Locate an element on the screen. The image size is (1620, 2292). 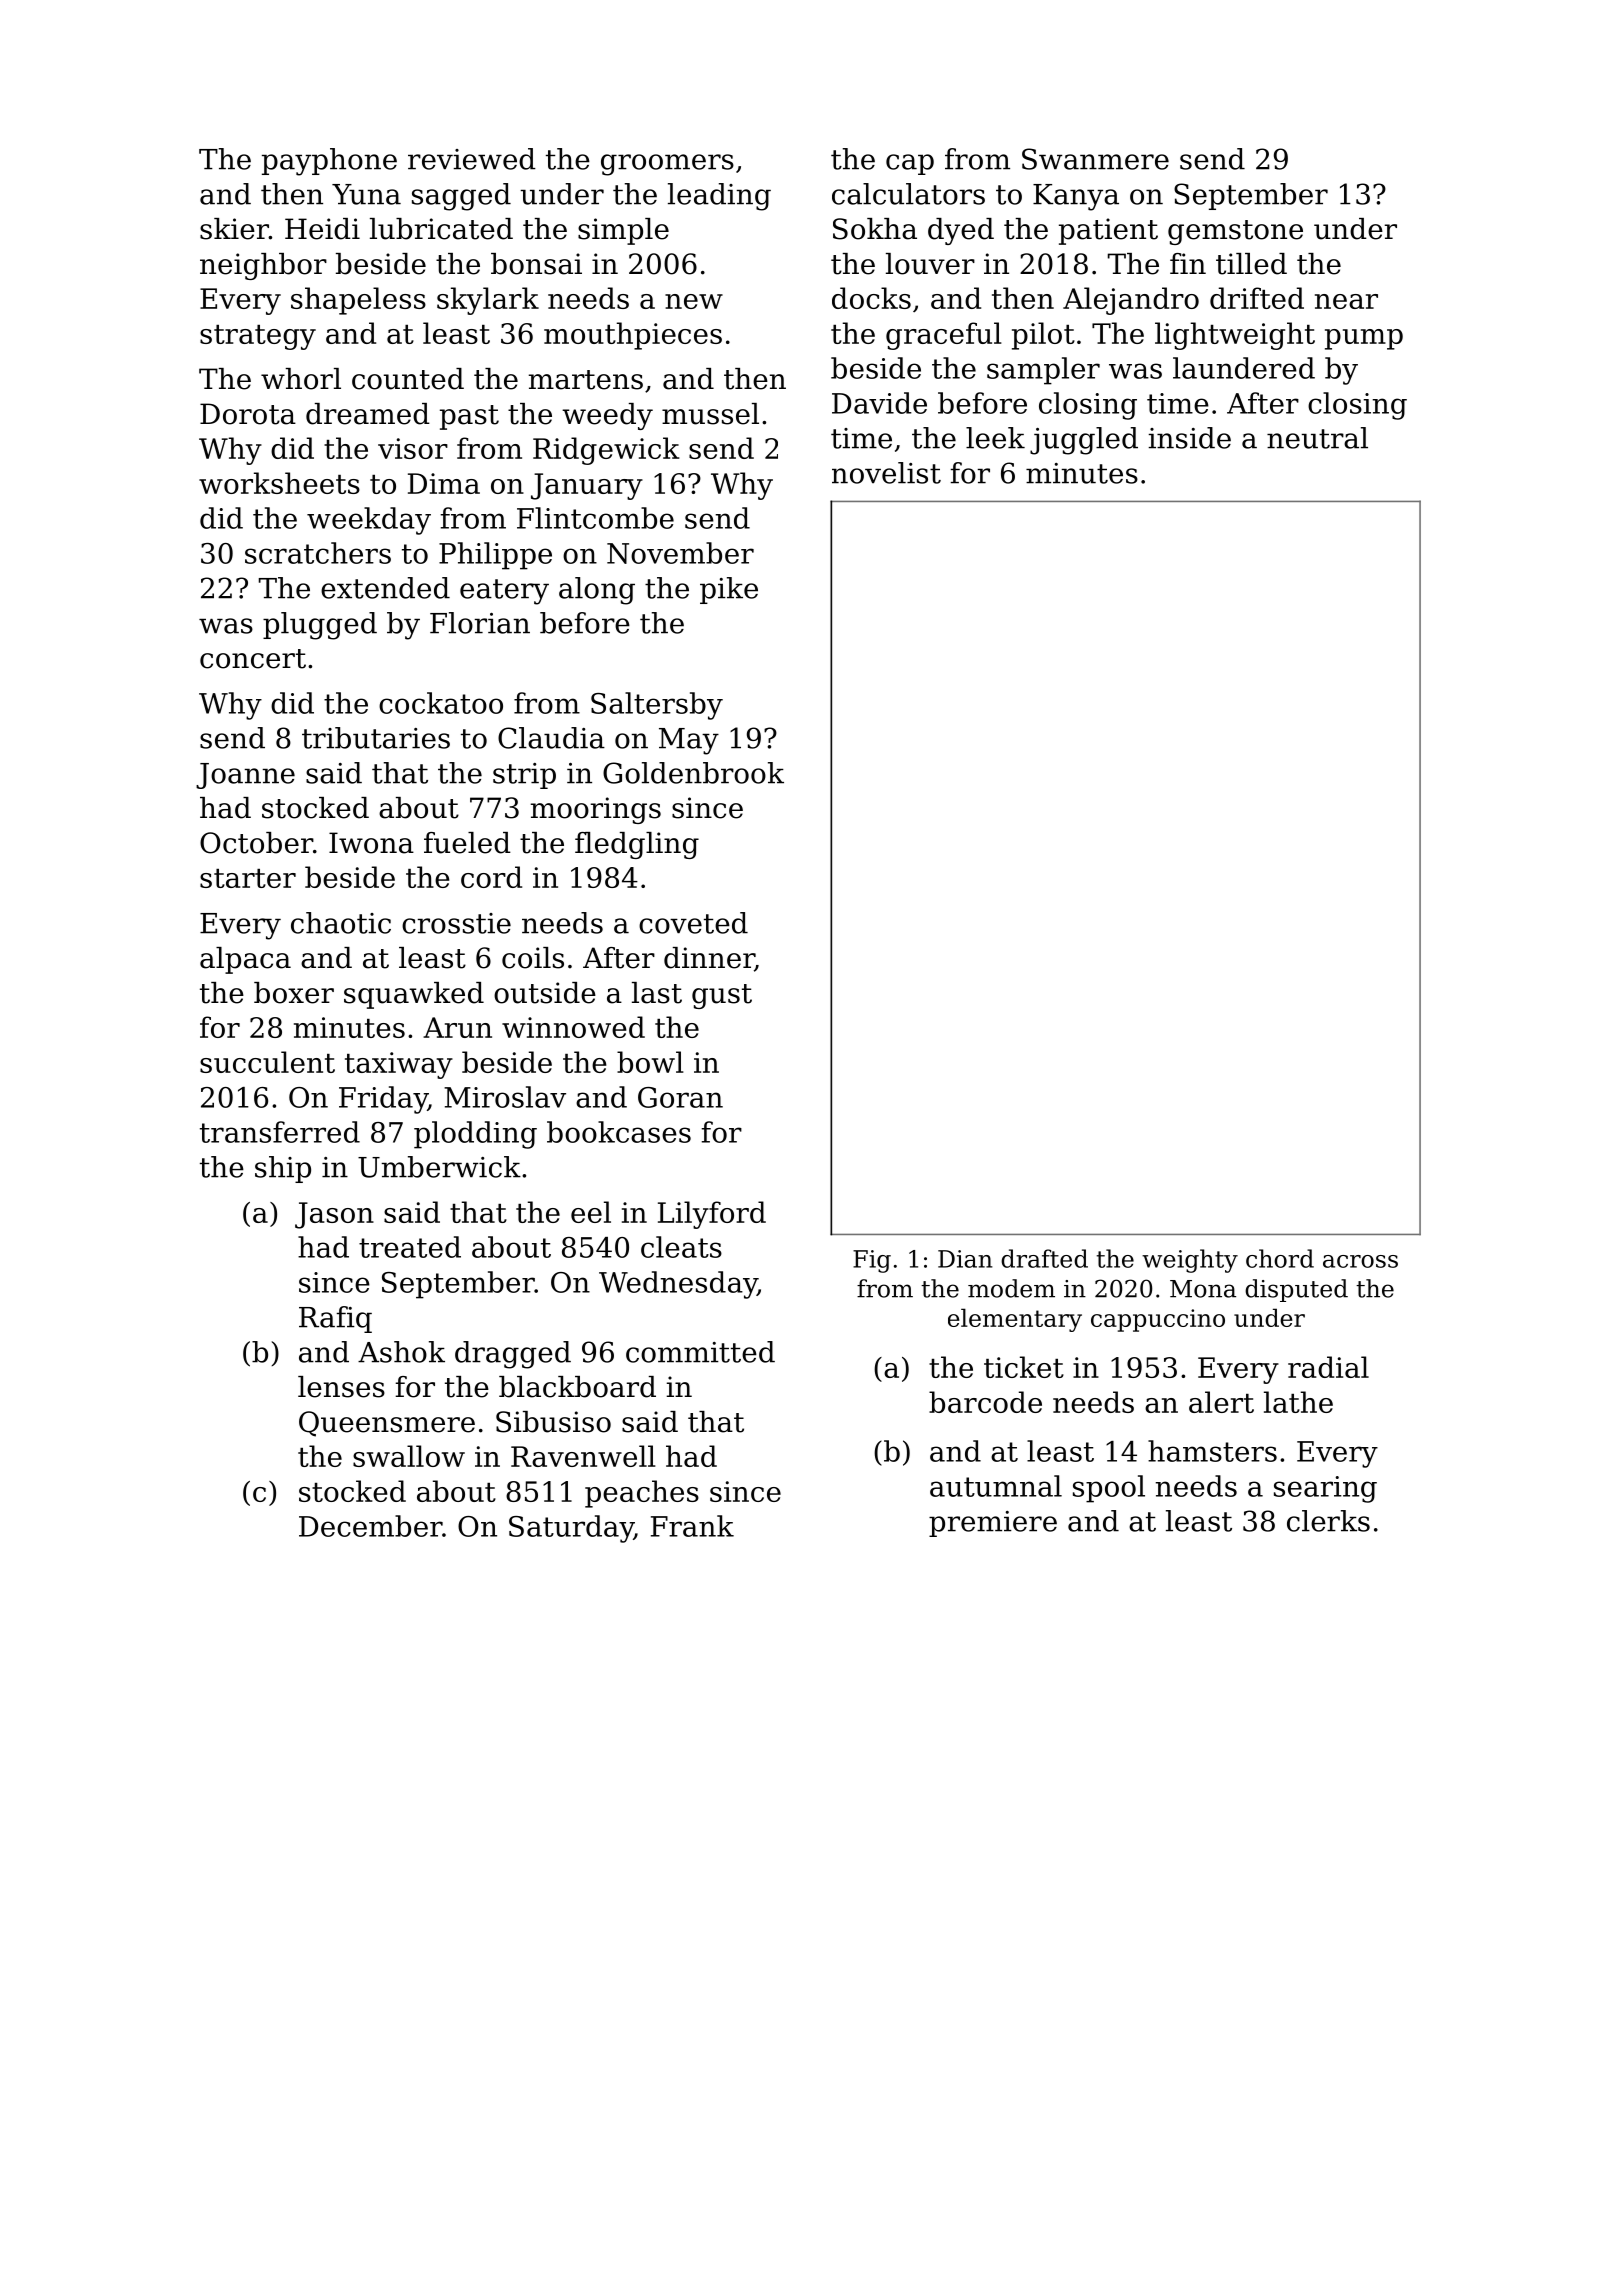
strip is located at coordinates (524, 776).
